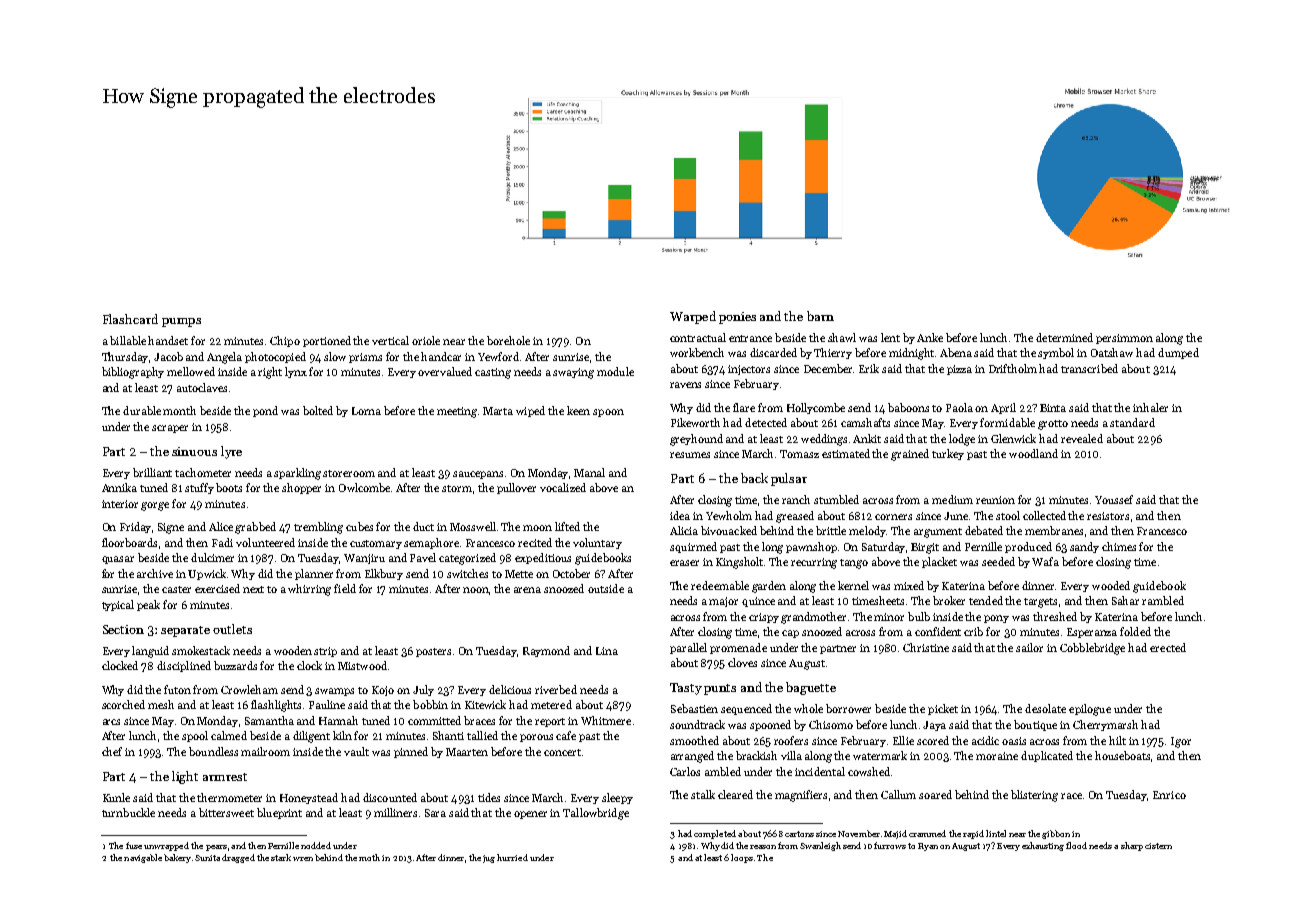 The width and height of the screenshot is (1308, 924). I want to click on sinuous, so click(194, 451).
